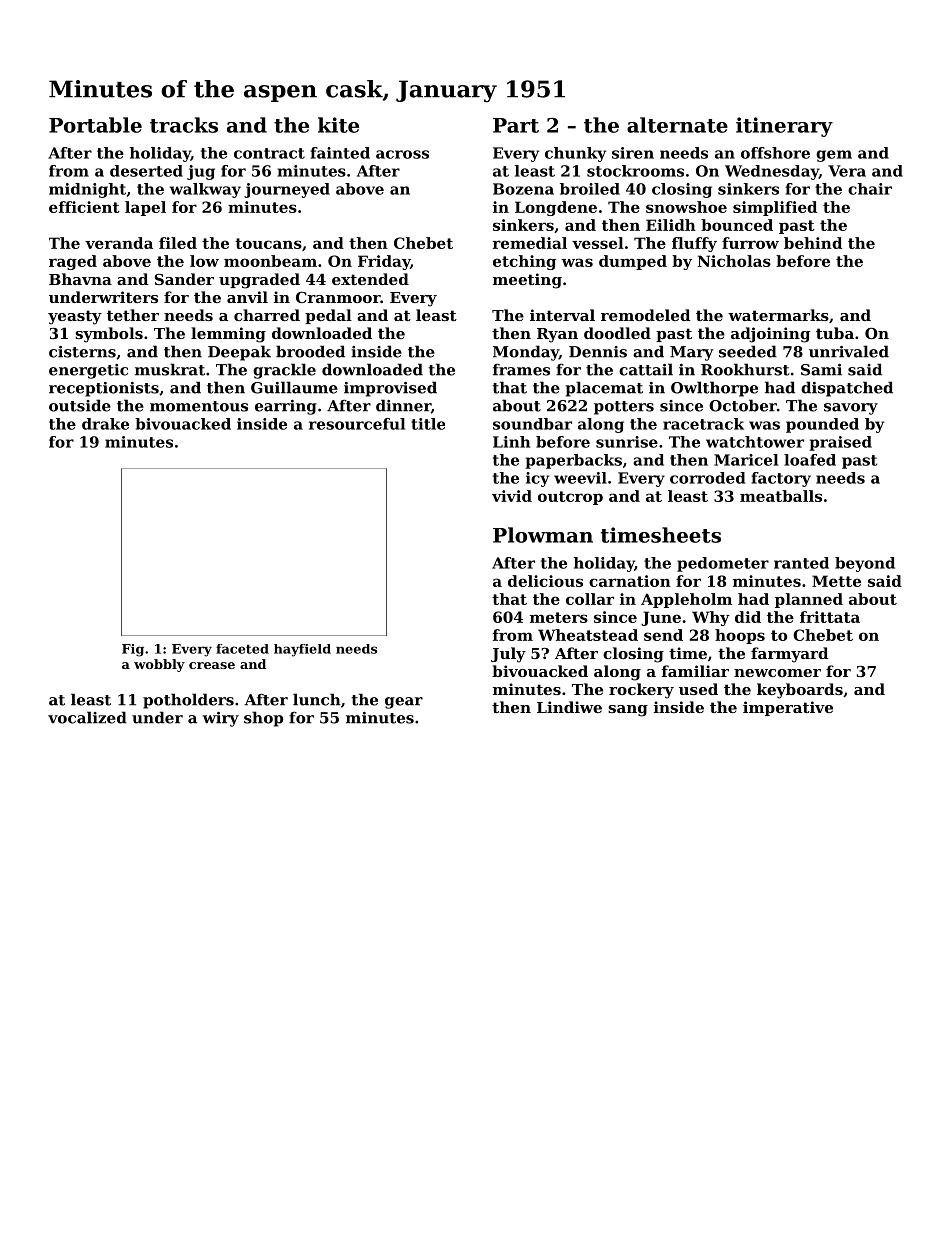 This screenshot has height=1233, width=952. Describe the element at coordinates (508, 655) in the screenshot. I see `July` at that location.
